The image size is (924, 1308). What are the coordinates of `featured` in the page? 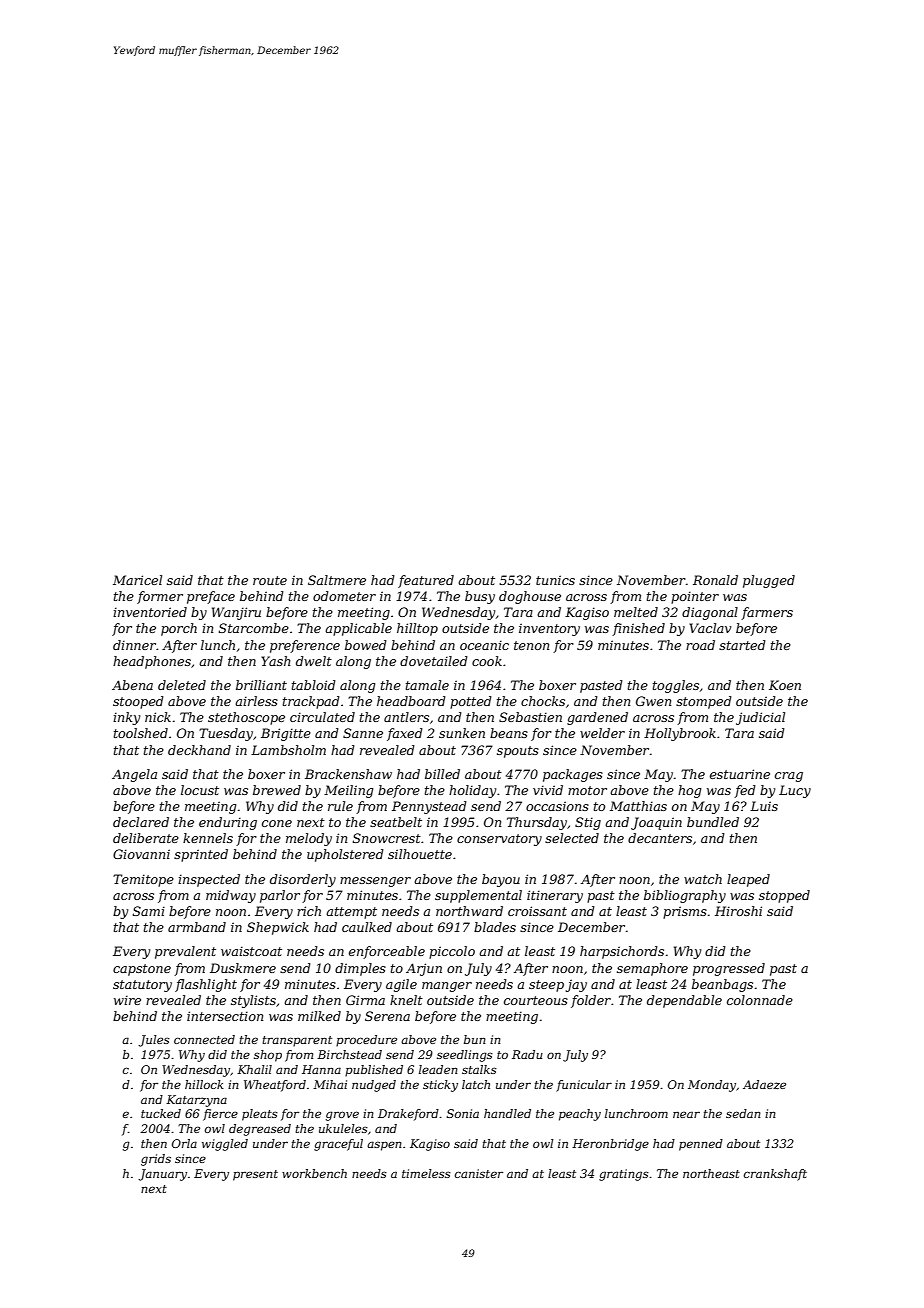 It's located at (426, 581).
